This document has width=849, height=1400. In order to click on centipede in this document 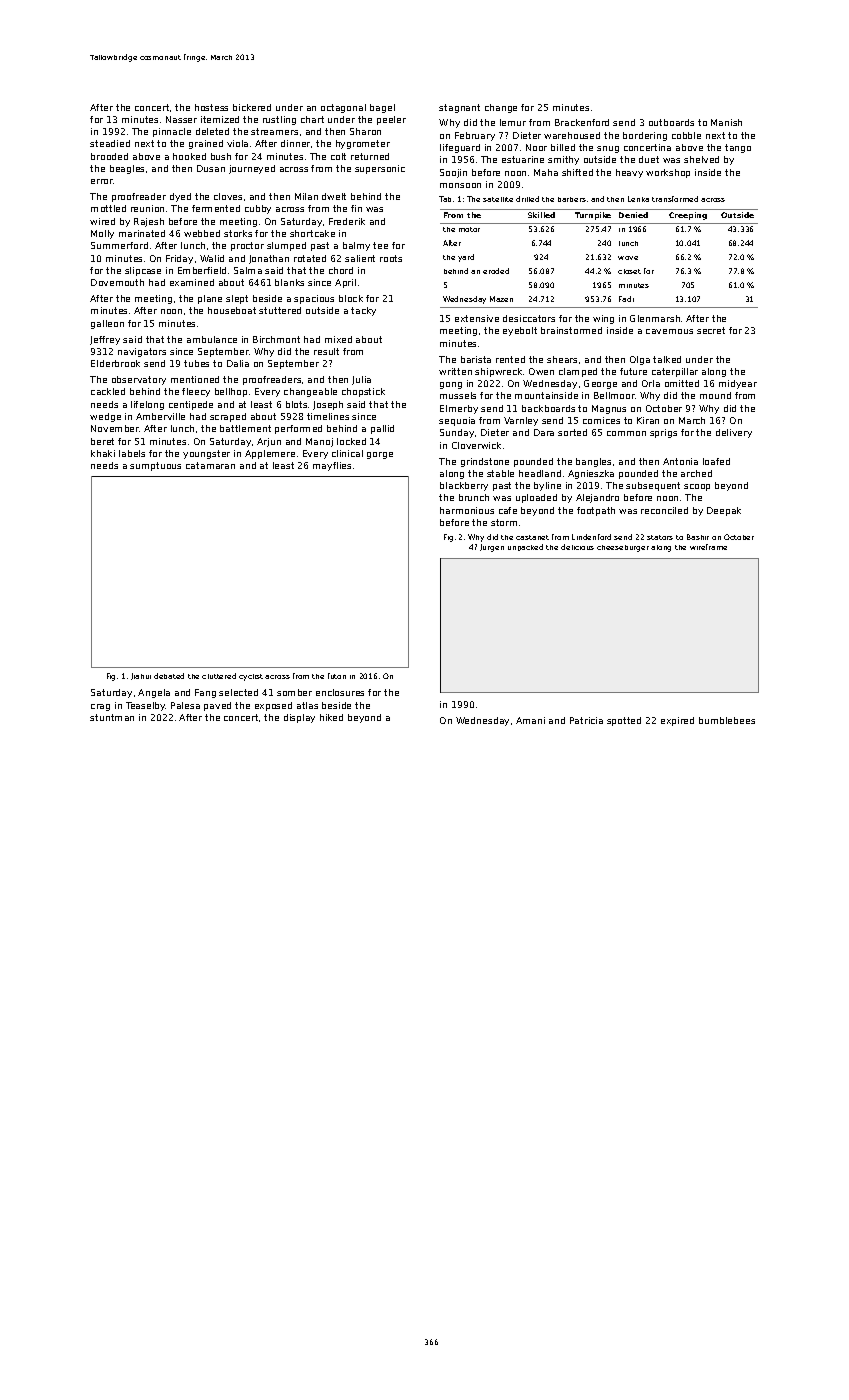, I will do `click(191, 405)`.
